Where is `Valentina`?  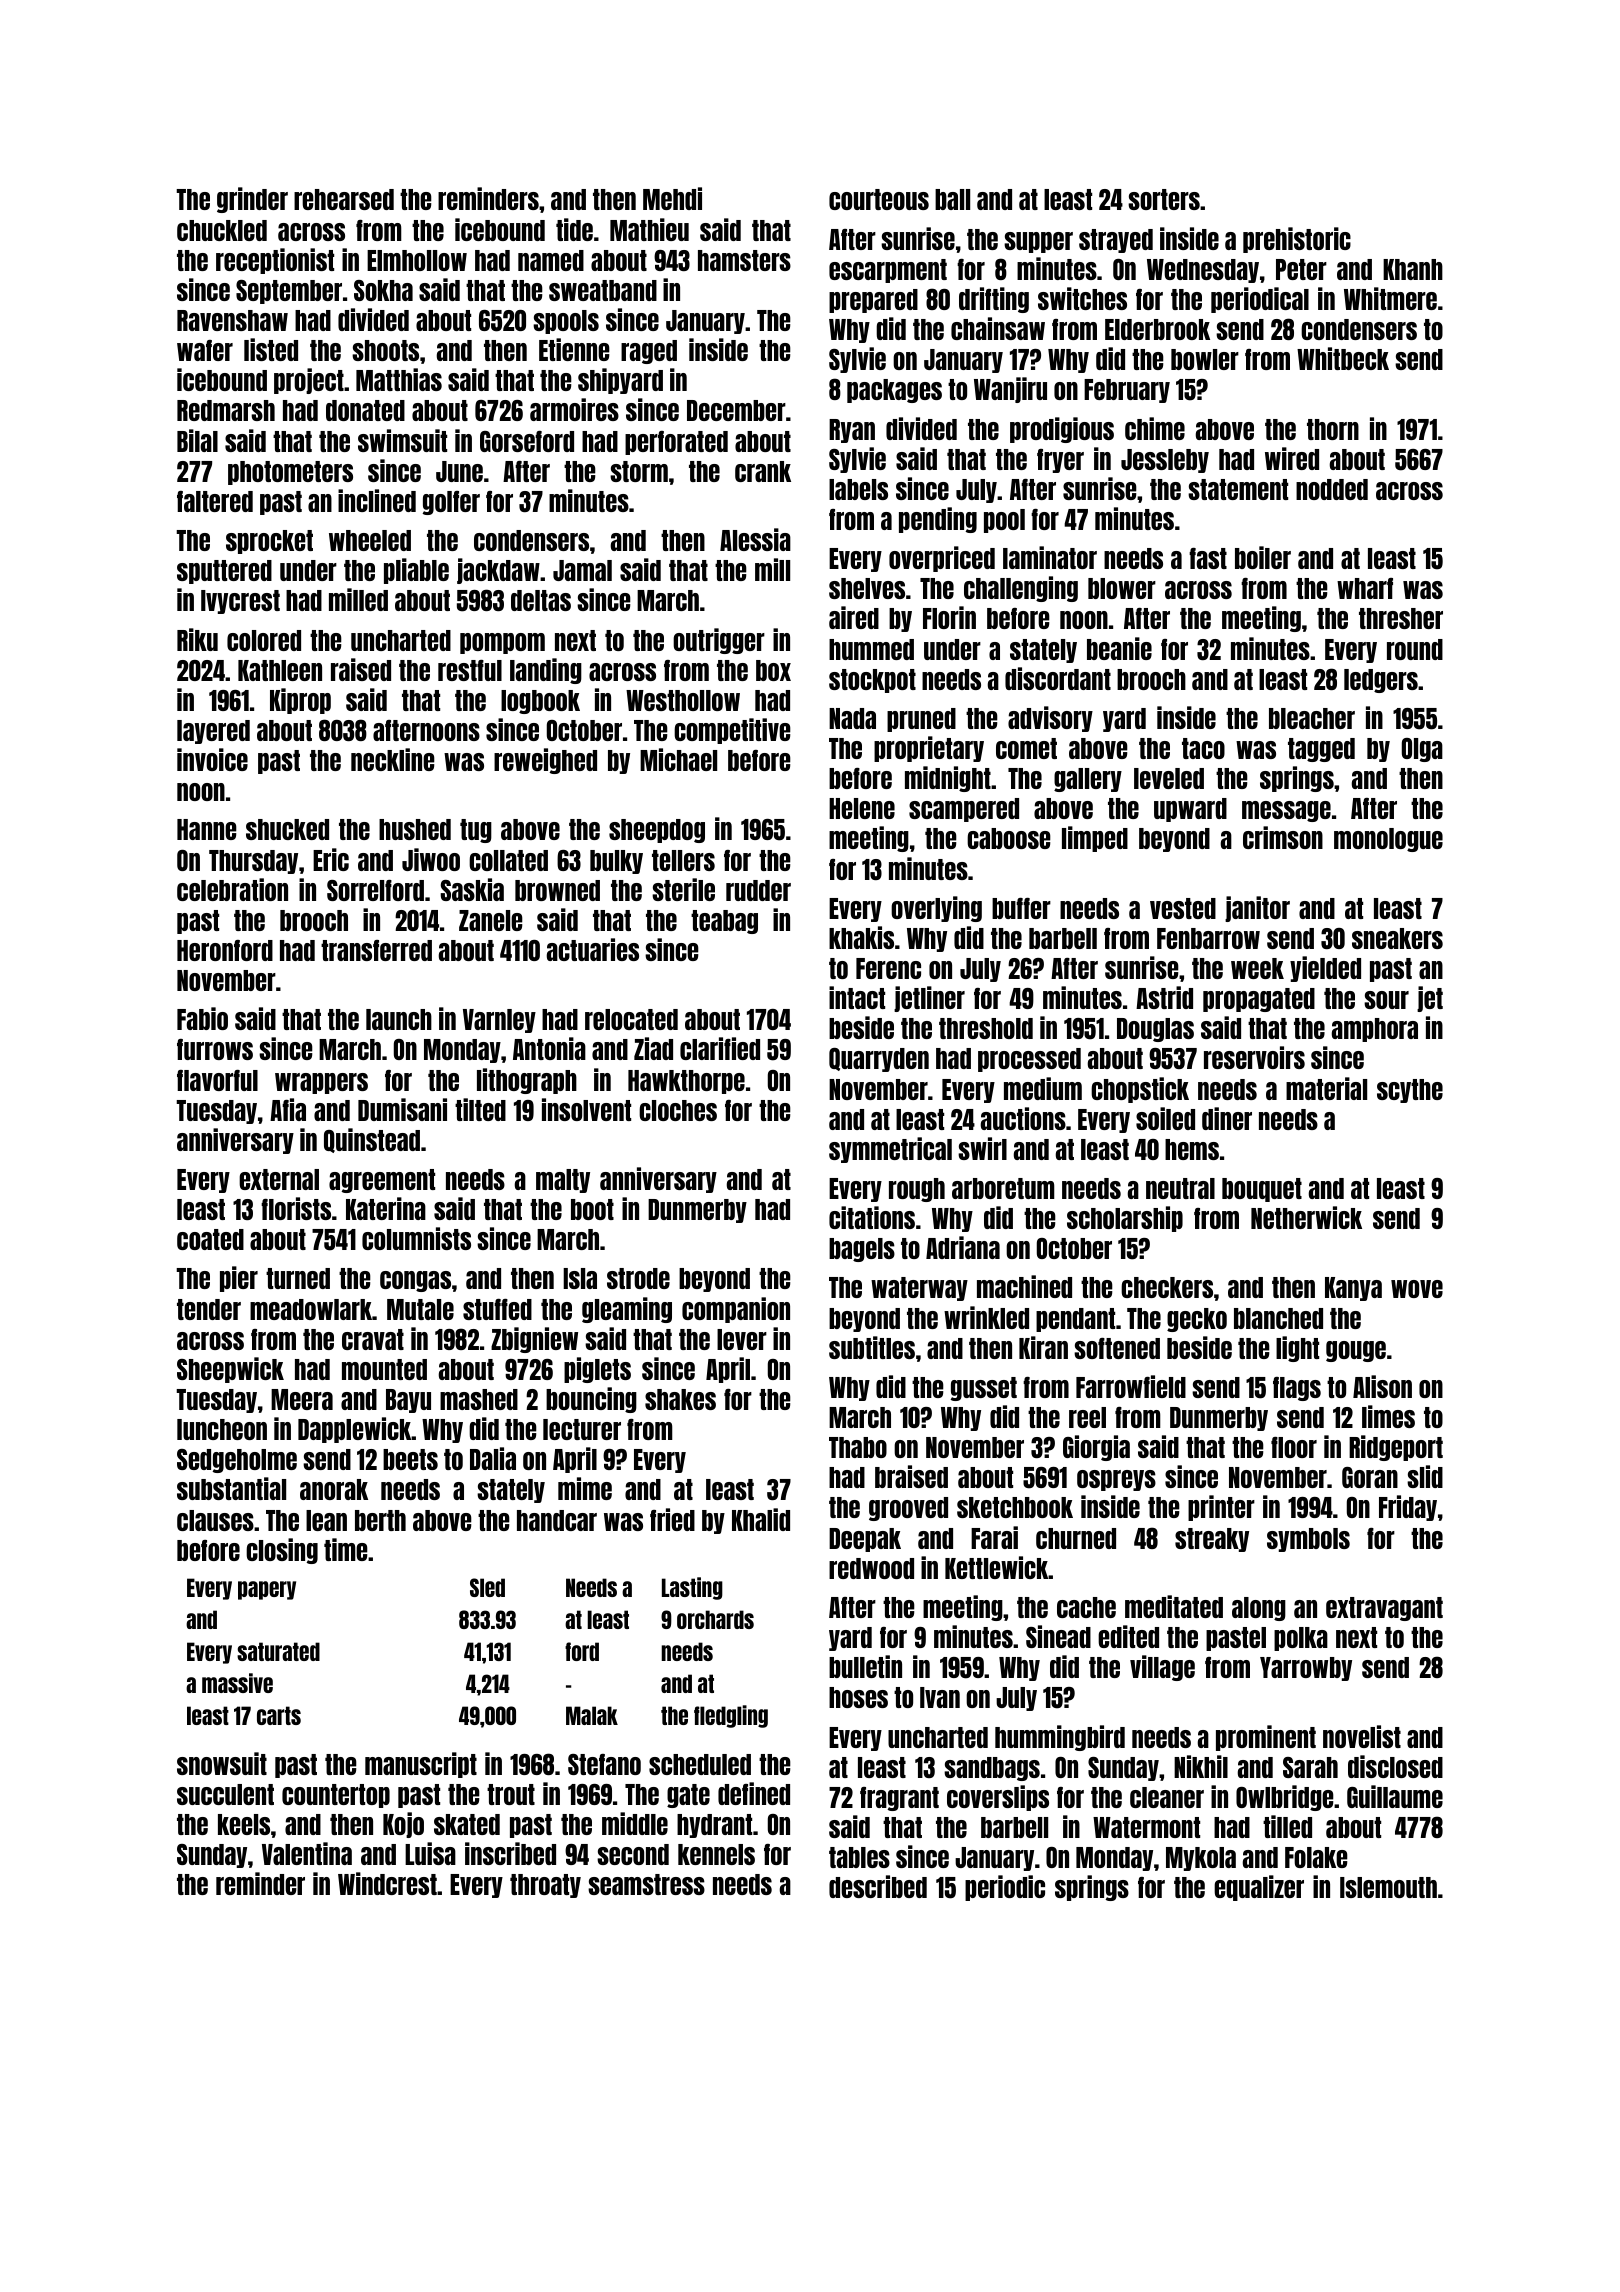 Valentina is located at coordinates (307, 1853).
